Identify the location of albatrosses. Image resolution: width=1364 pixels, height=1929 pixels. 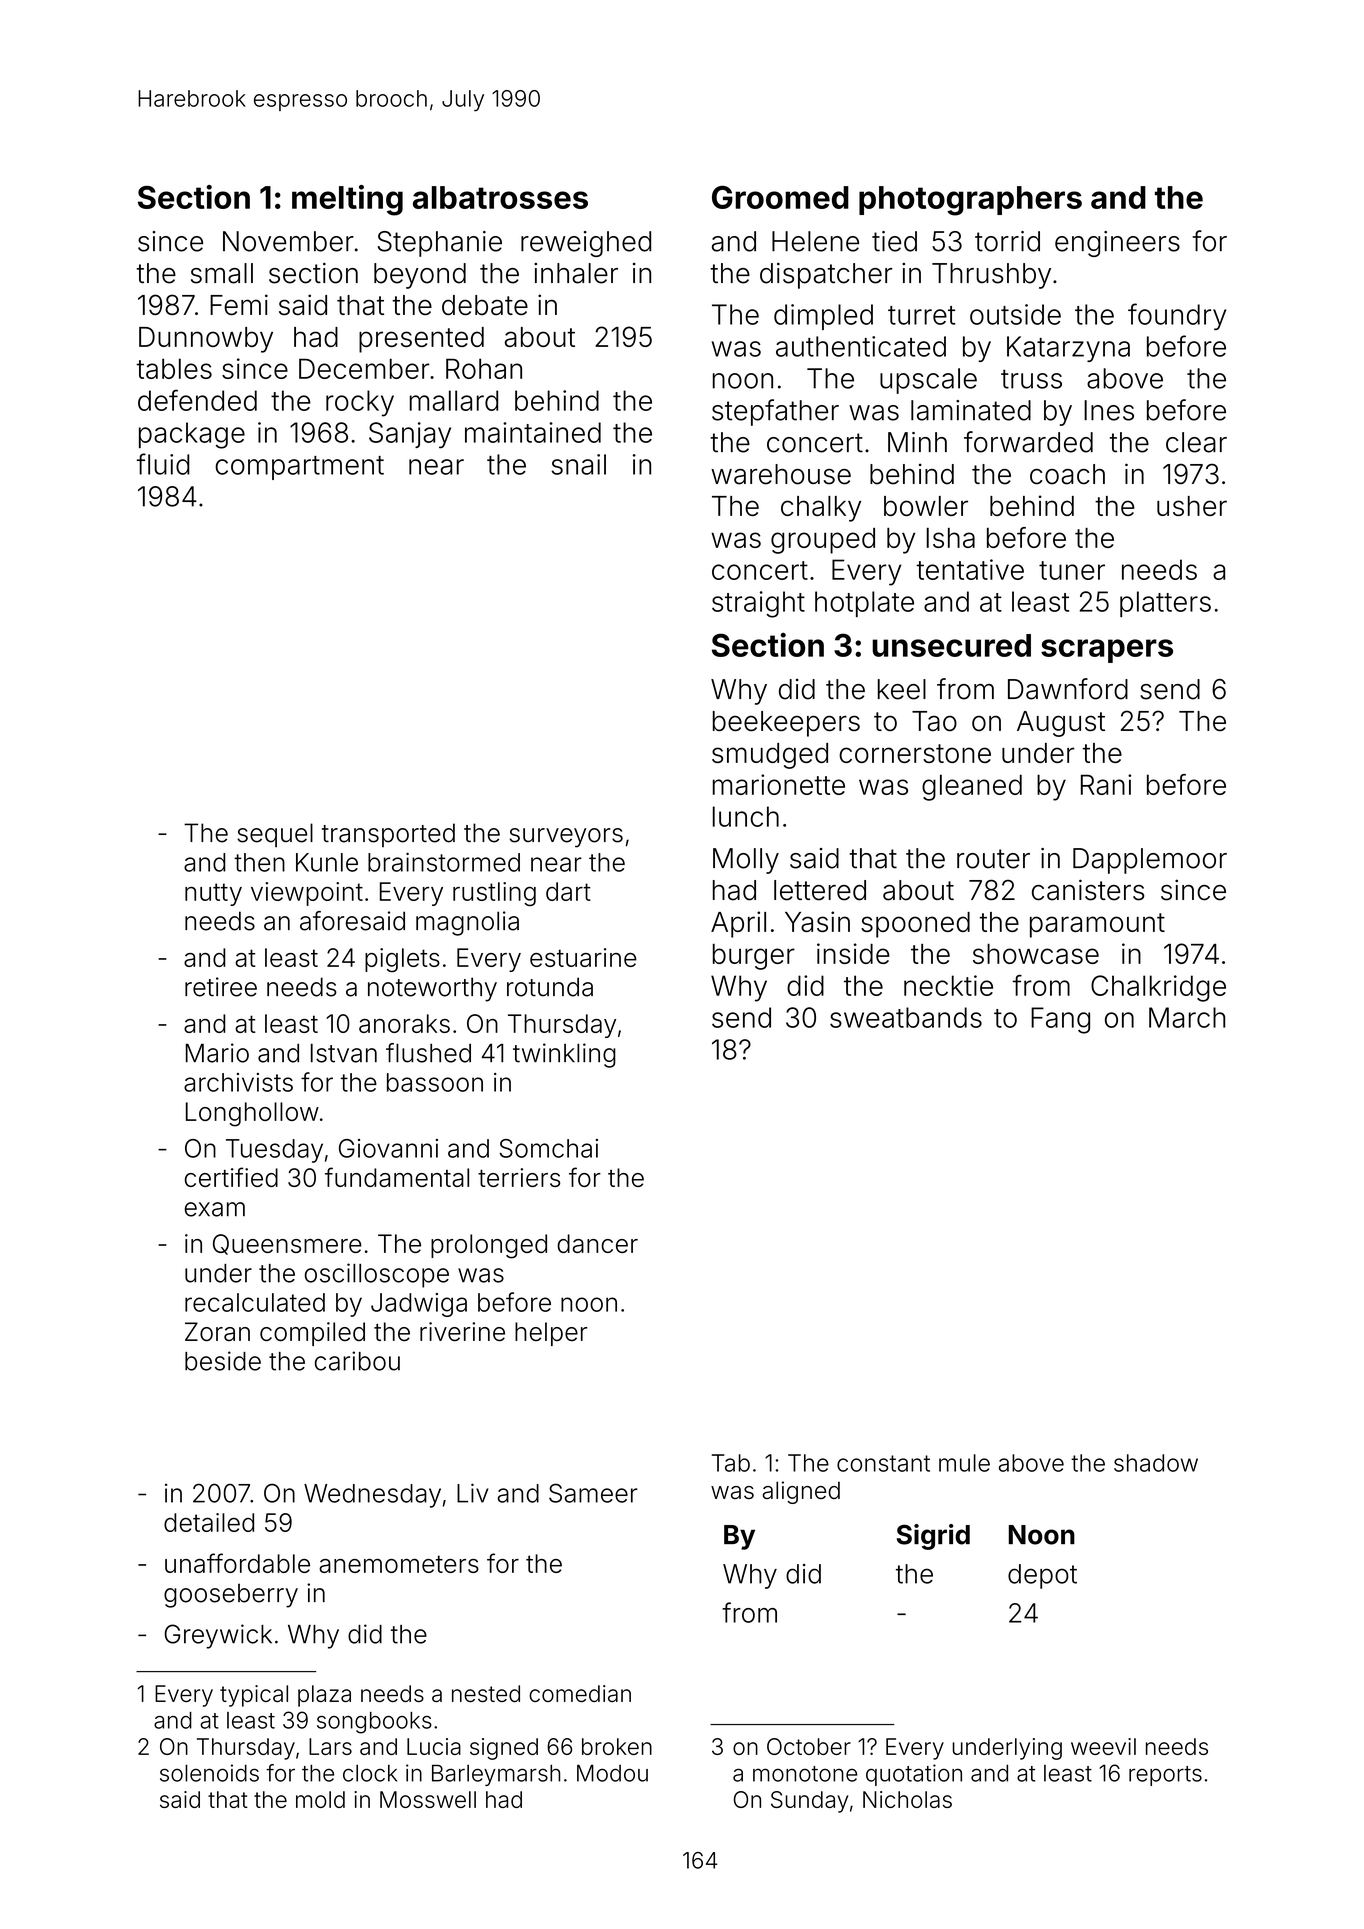
(500, 197).
